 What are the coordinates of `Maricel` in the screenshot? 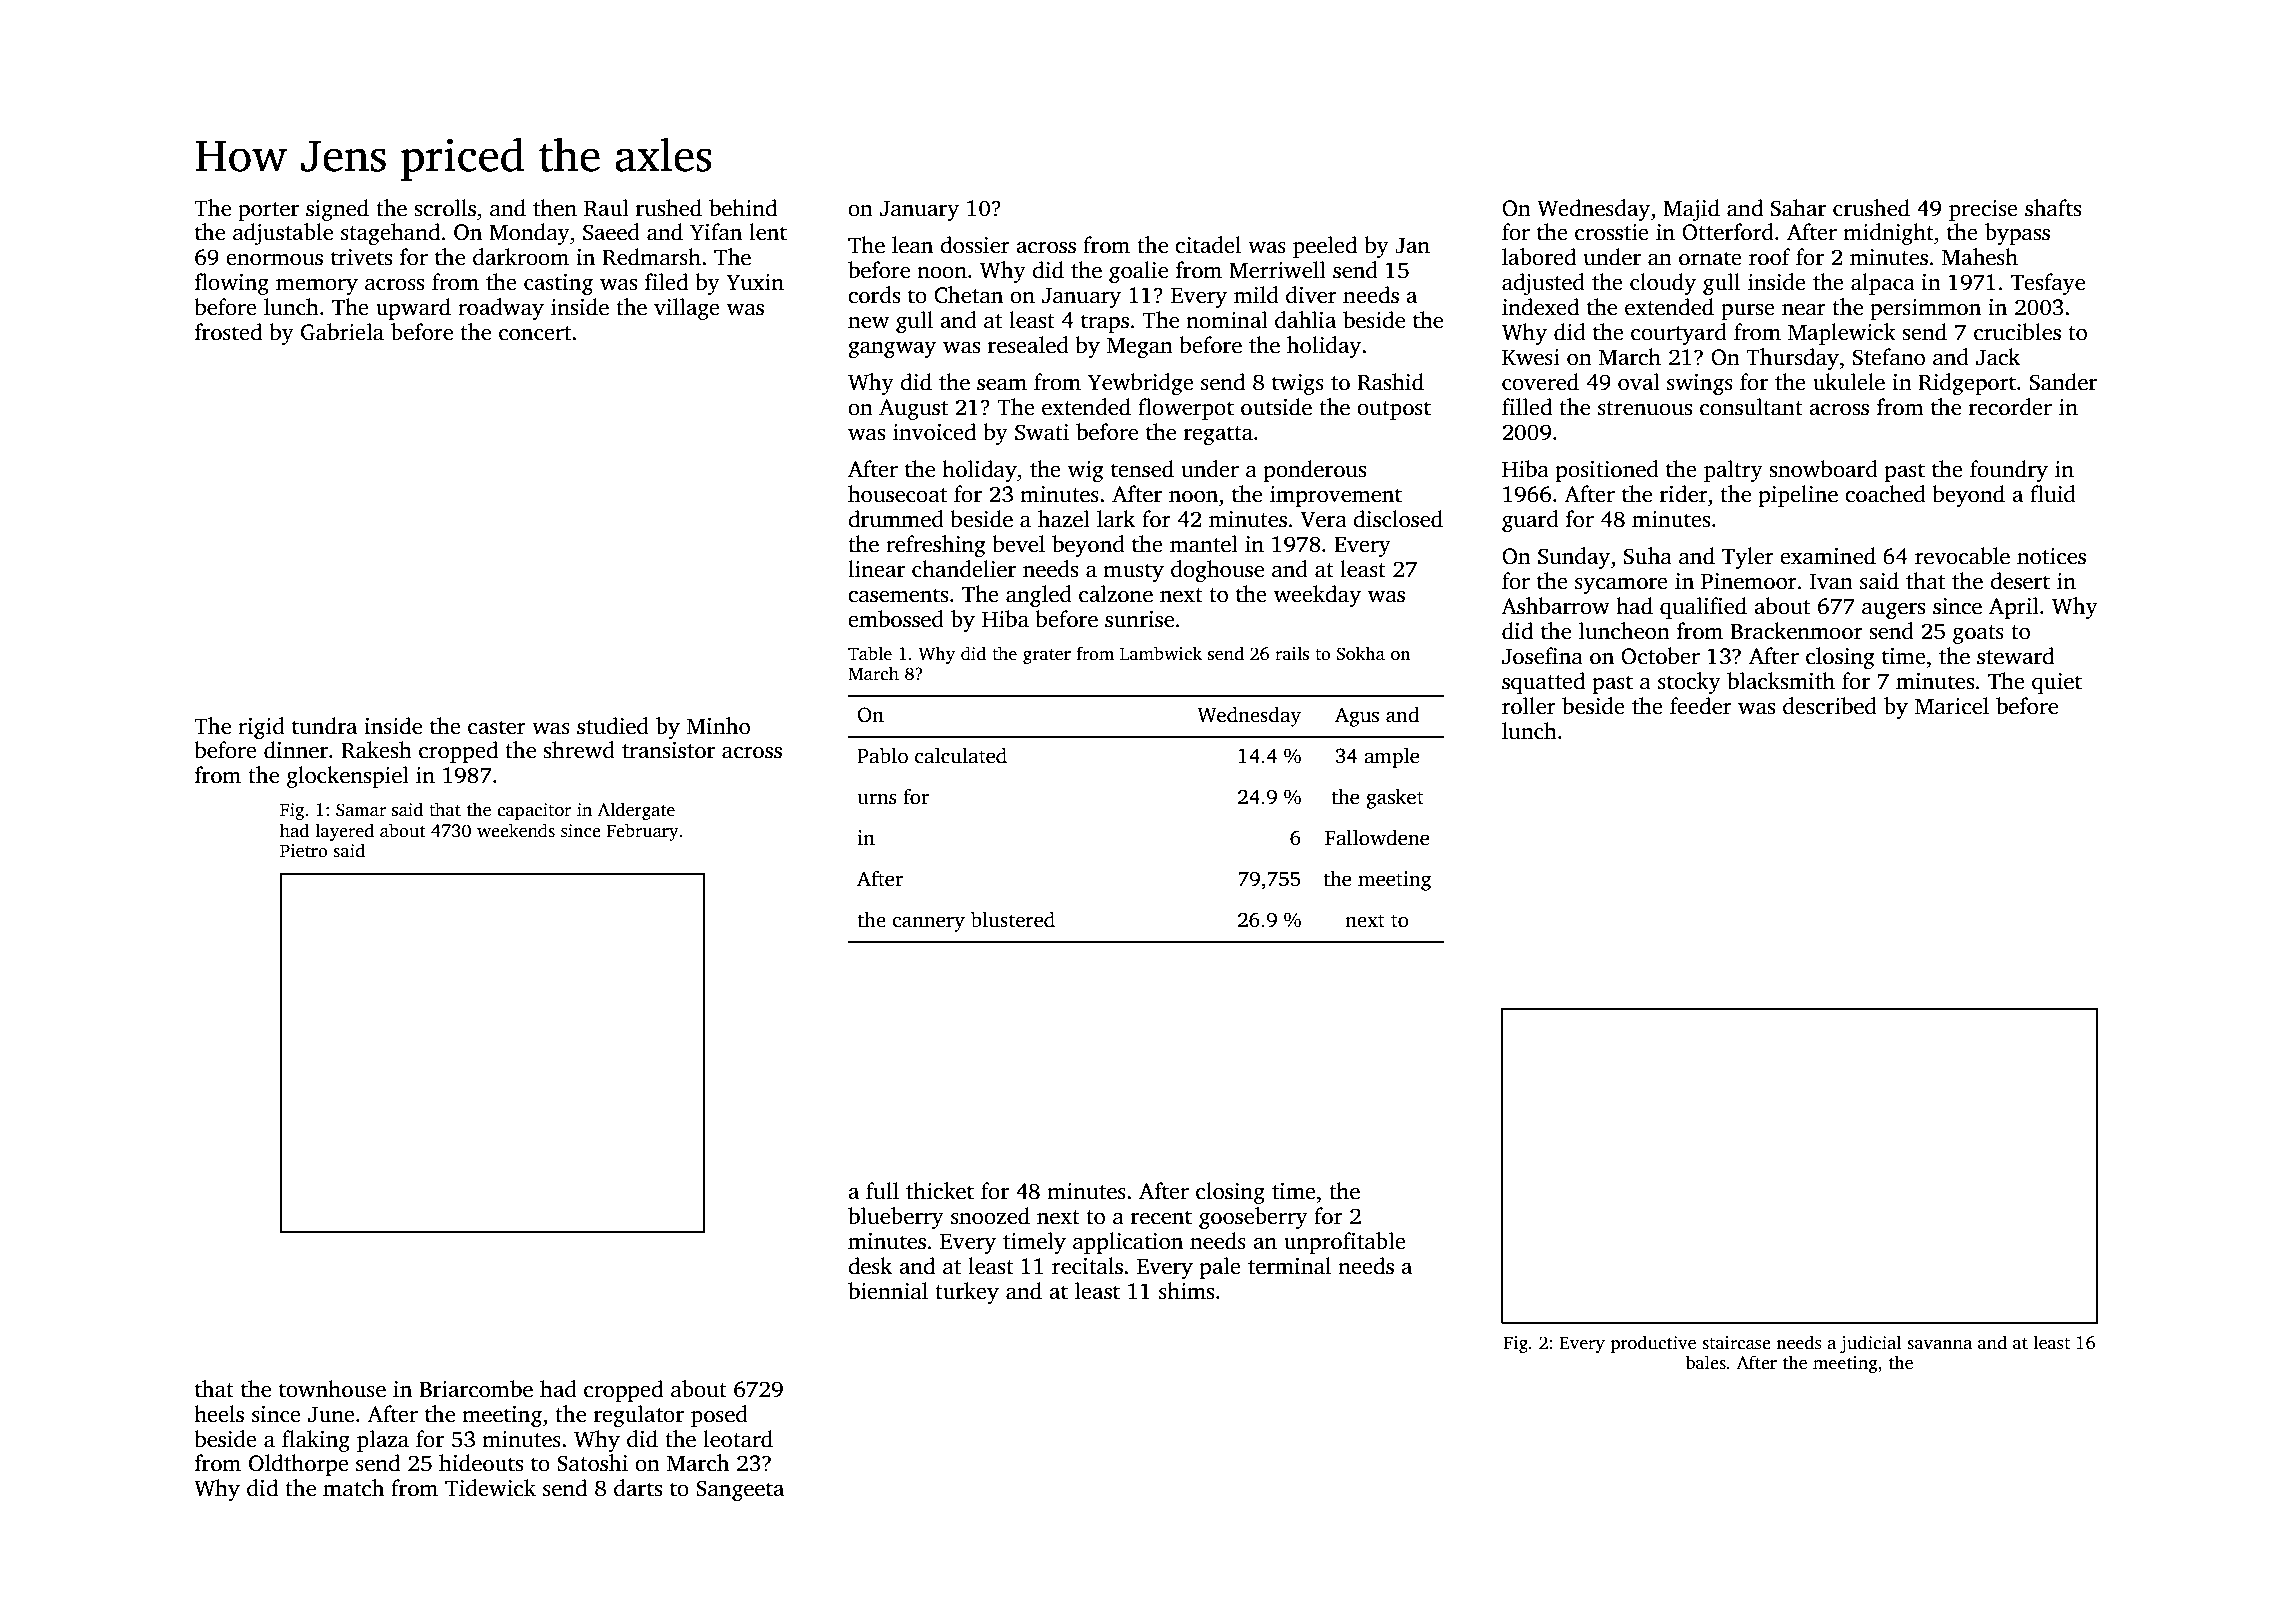 It's located at (1952, 706).
